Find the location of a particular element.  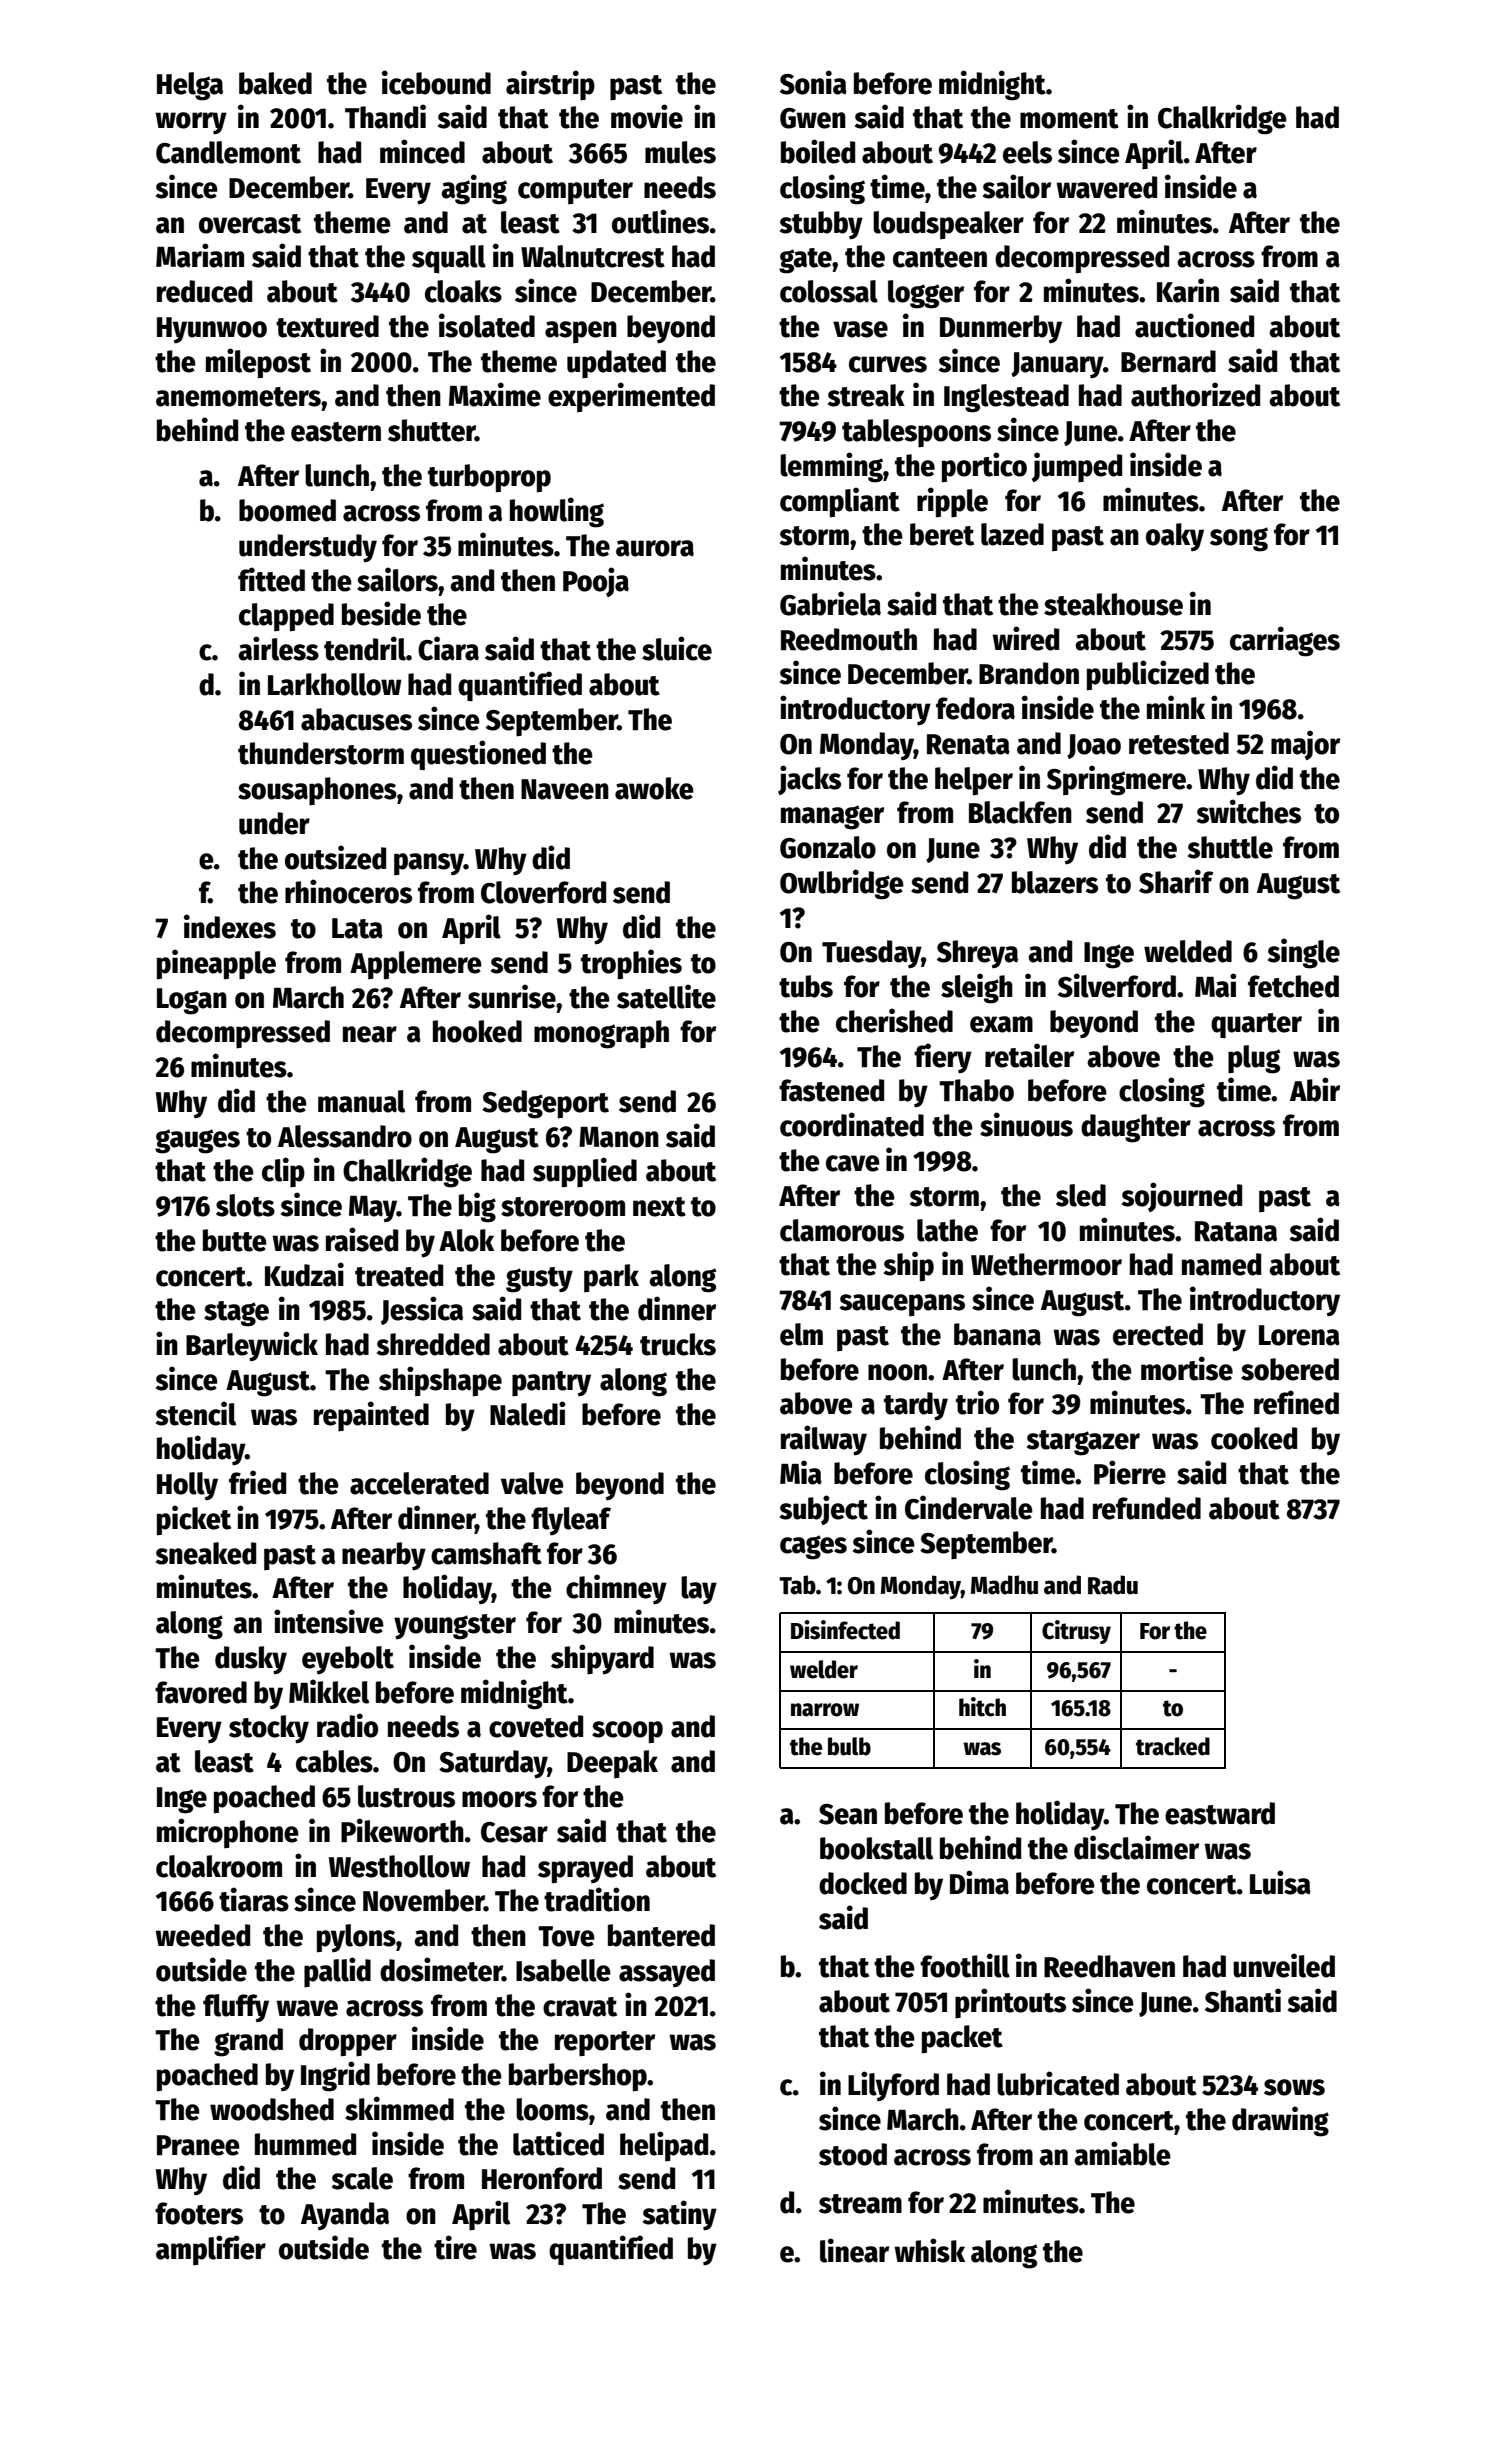

awoke is located at coordinates (654, 788).
